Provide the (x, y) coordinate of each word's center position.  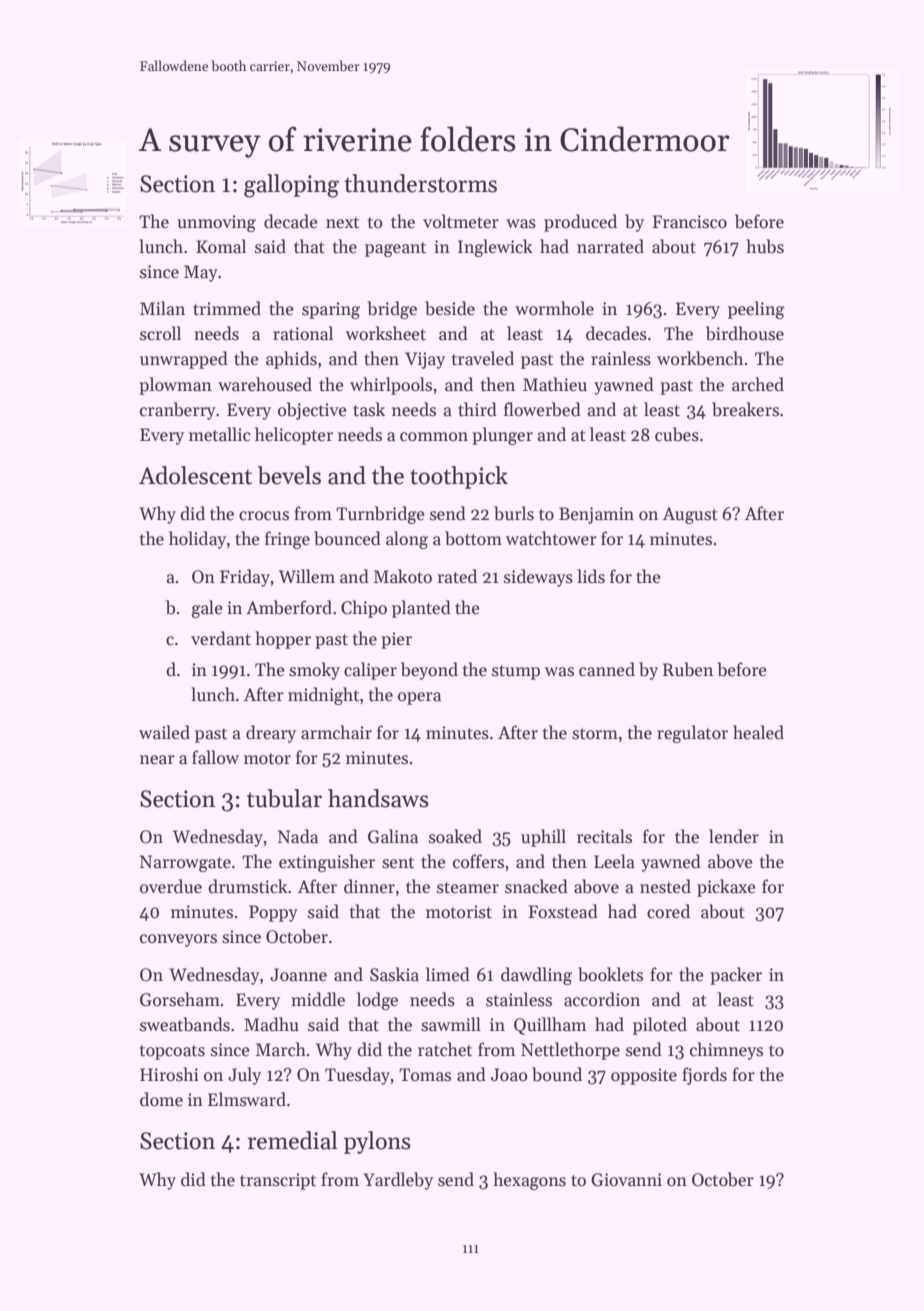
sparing (331, 310)
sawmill (451, 1024)
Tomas (425, 1075)
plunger (502, 436)
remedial (293, 1140)
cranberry (178, 411)
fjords (704, 1076)
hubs (765, 246)
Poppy (273, 913)
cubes (677, 434)
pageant (395, 249)
